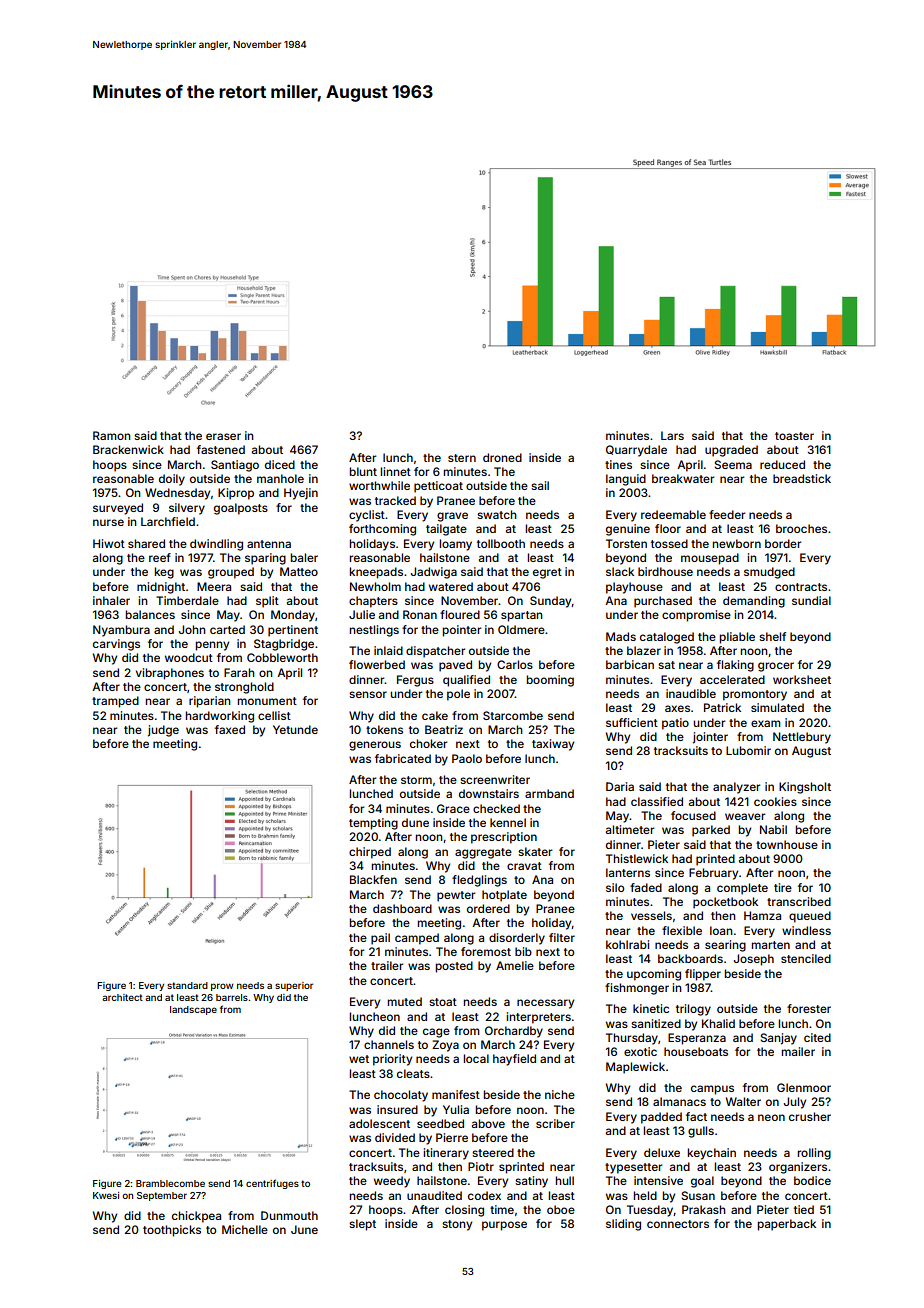 This image has height=1308, width=924. Describe the element at coordinates (547, 573) in the image. I see `egret` at that location.
